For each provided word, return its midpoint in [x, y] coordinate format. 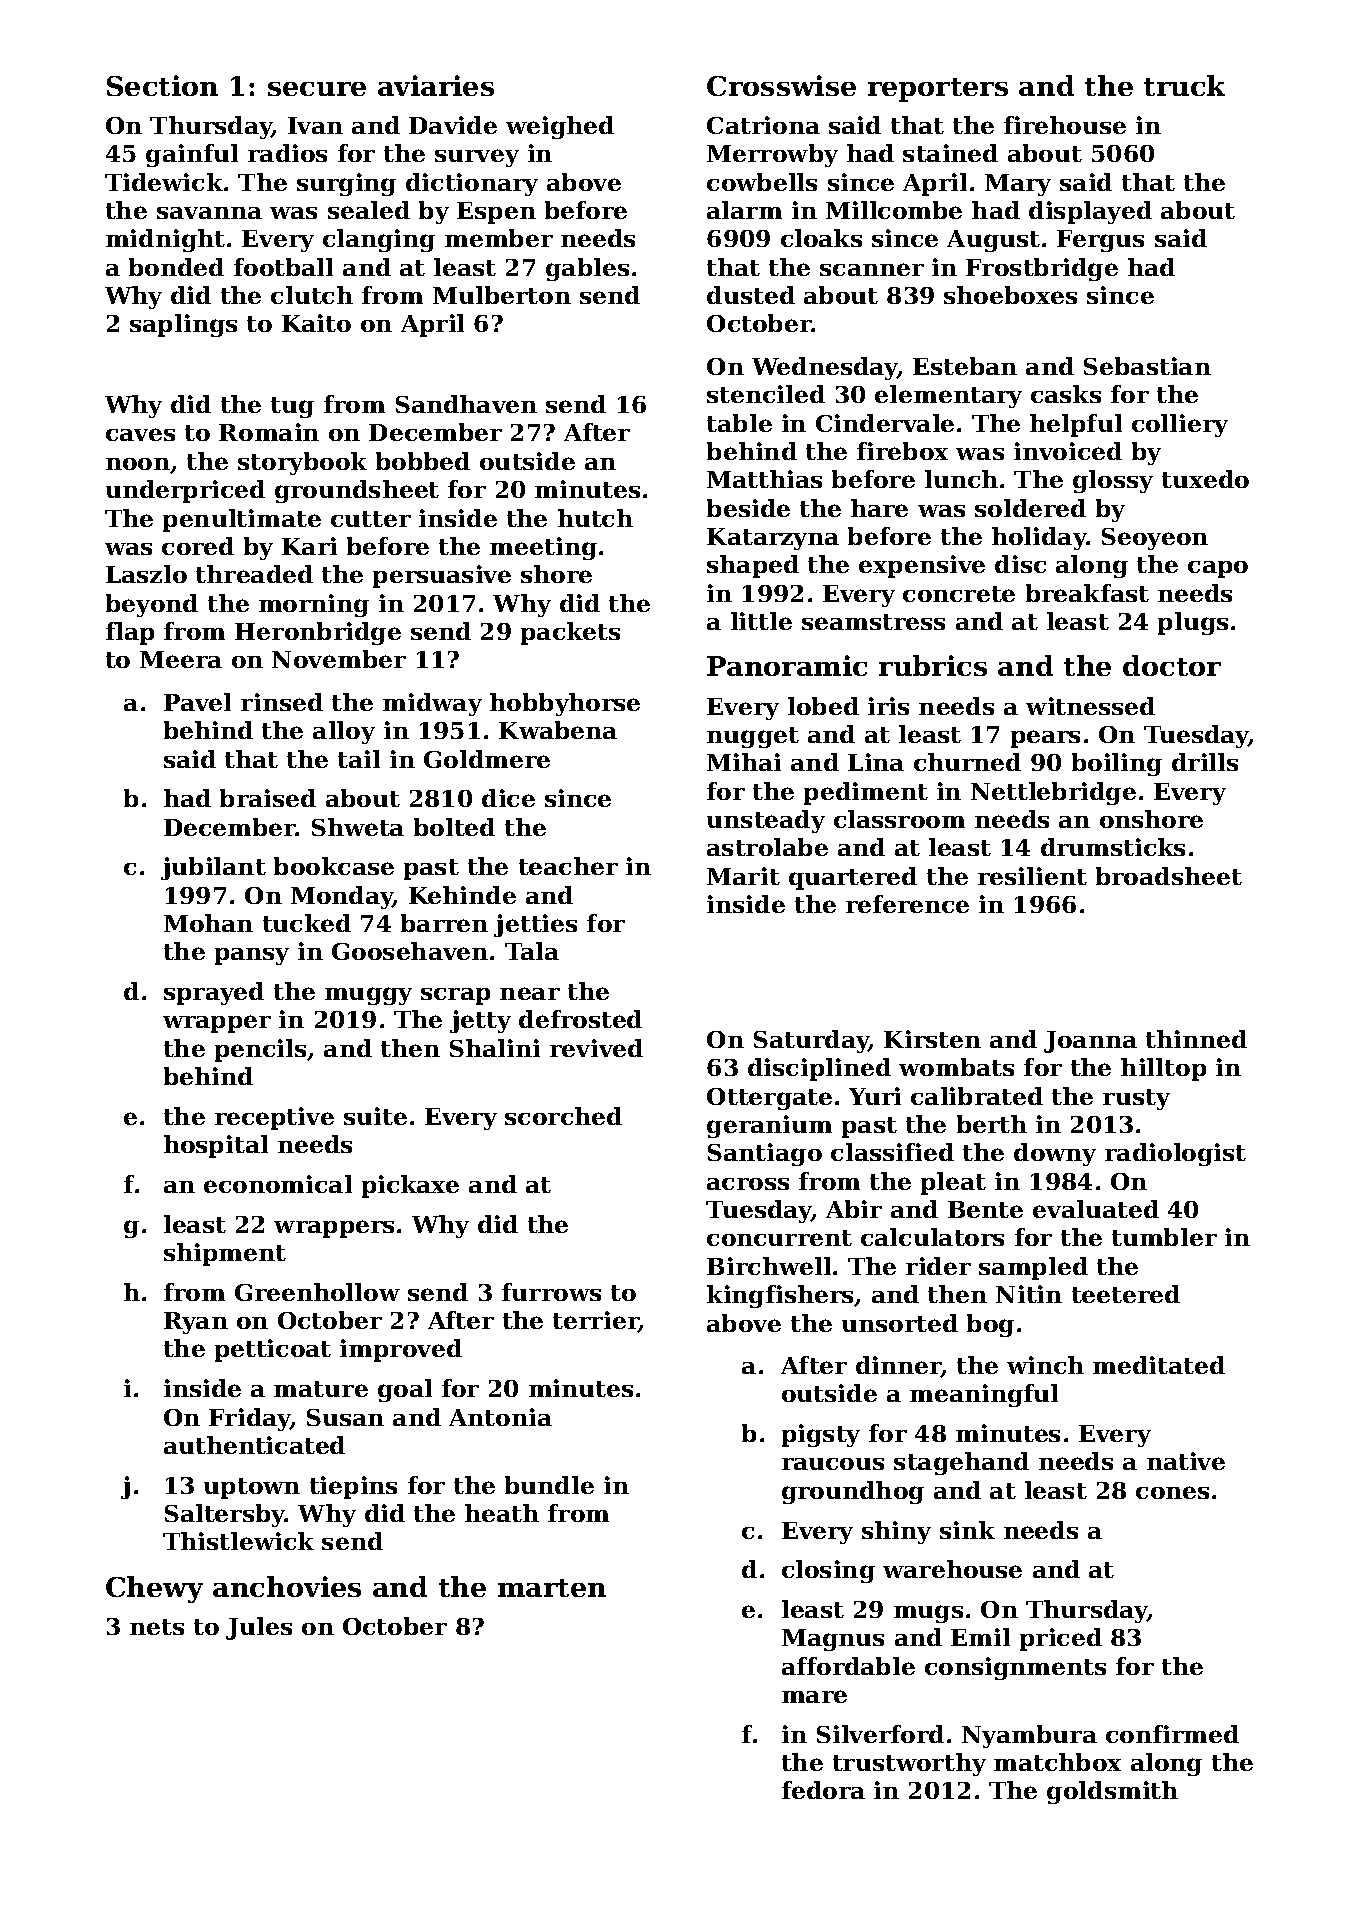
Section [162, 85]
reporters [938, 90]
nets [157, 1627]
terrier [596, 1321]
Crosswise [781, 85]
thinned [1196, 1039]
